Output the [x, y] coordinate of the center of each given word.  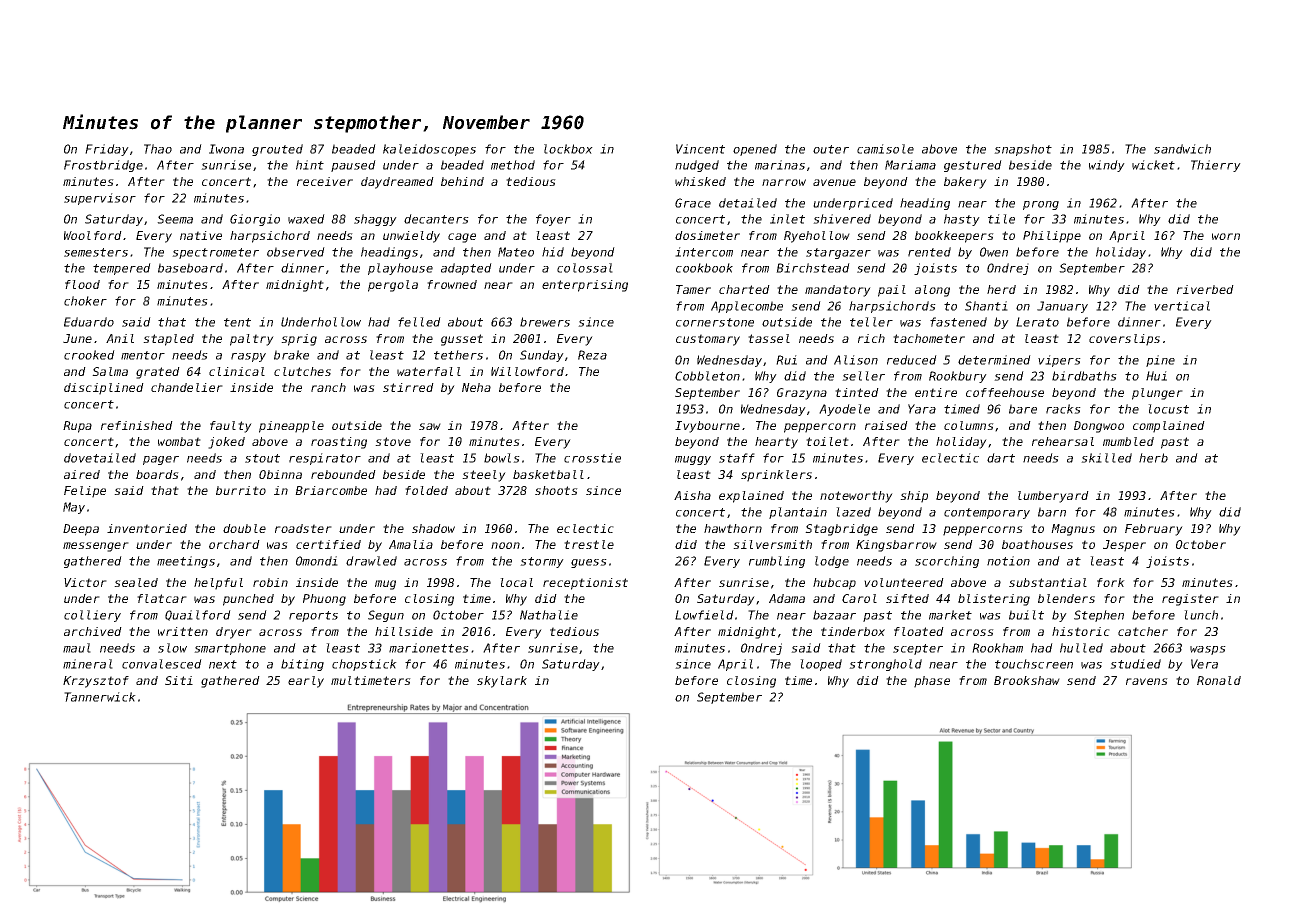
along [932, 291]
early [306, 682]
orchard [234, 544]
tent [237, 322]
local [516, 582]
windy [1107, 166]
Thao [158, 149]
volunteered [904, 582]
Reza [592, 355]
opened [755, 150]
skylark [502, 682]
